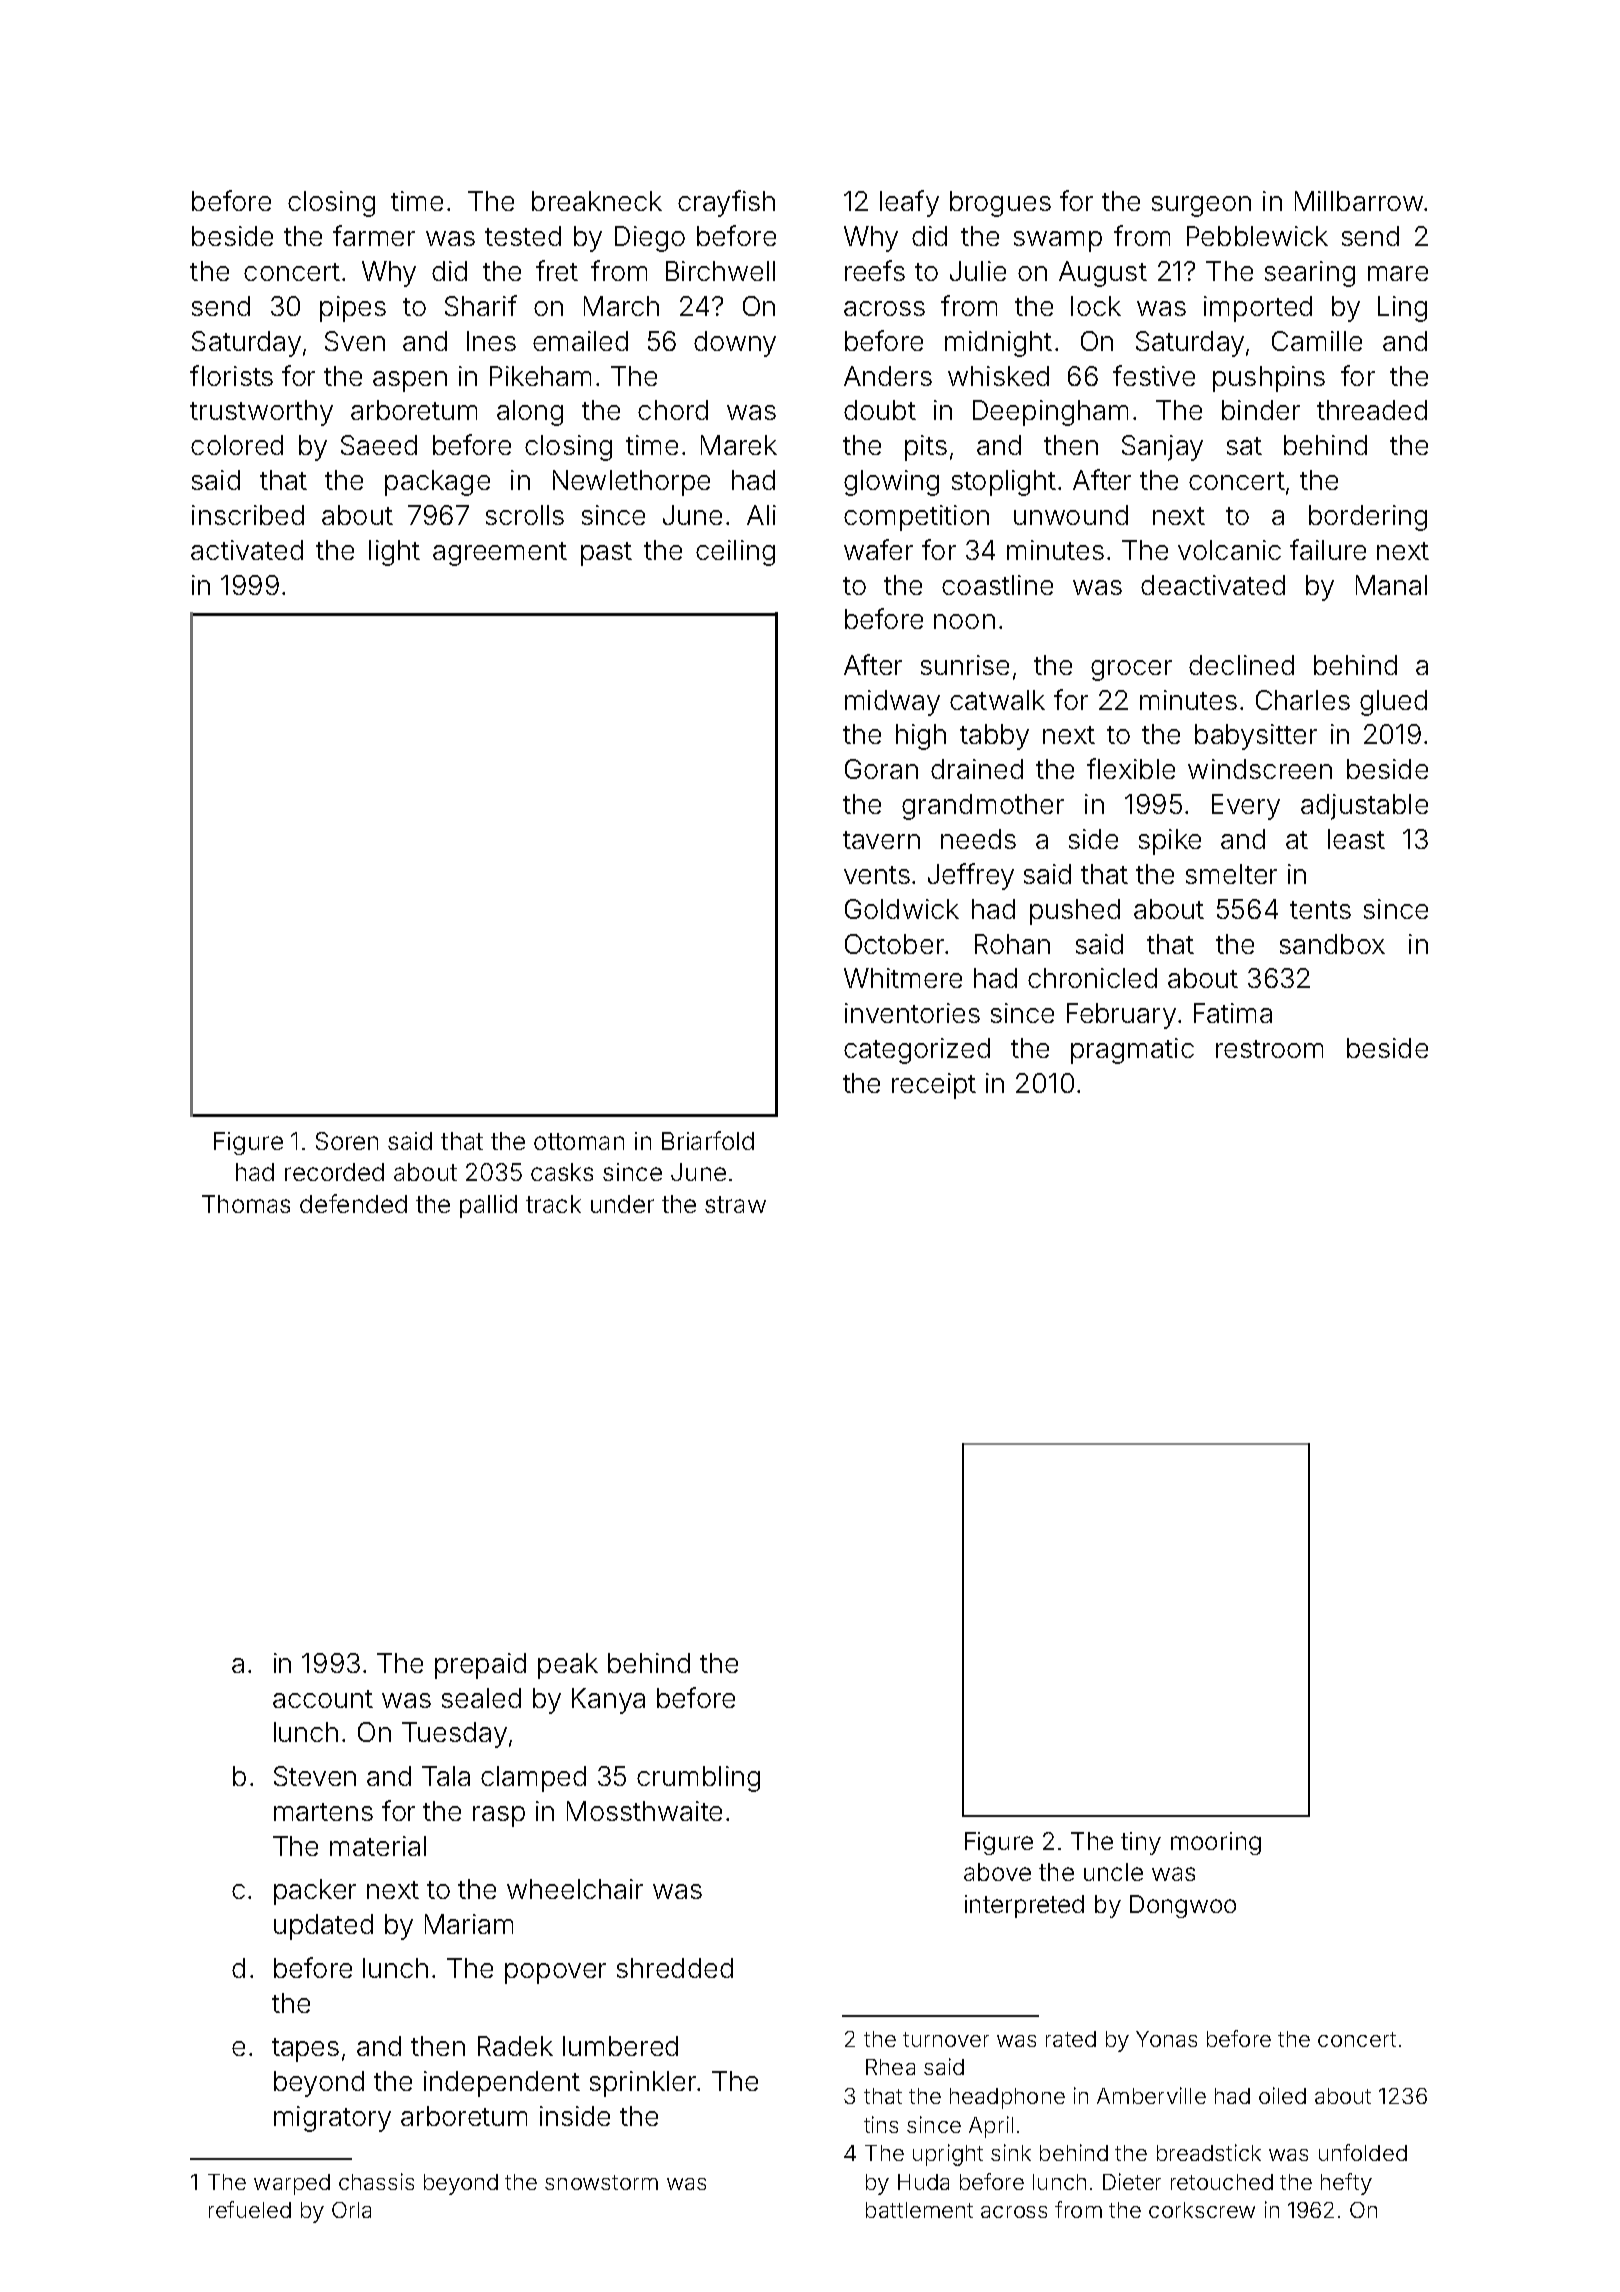 The height and width of the screenshot is (2292, 1620). What do you see at coordinates (761, 515) in the screenshot?
I see `Ali` at bounding box center [761, 515].
